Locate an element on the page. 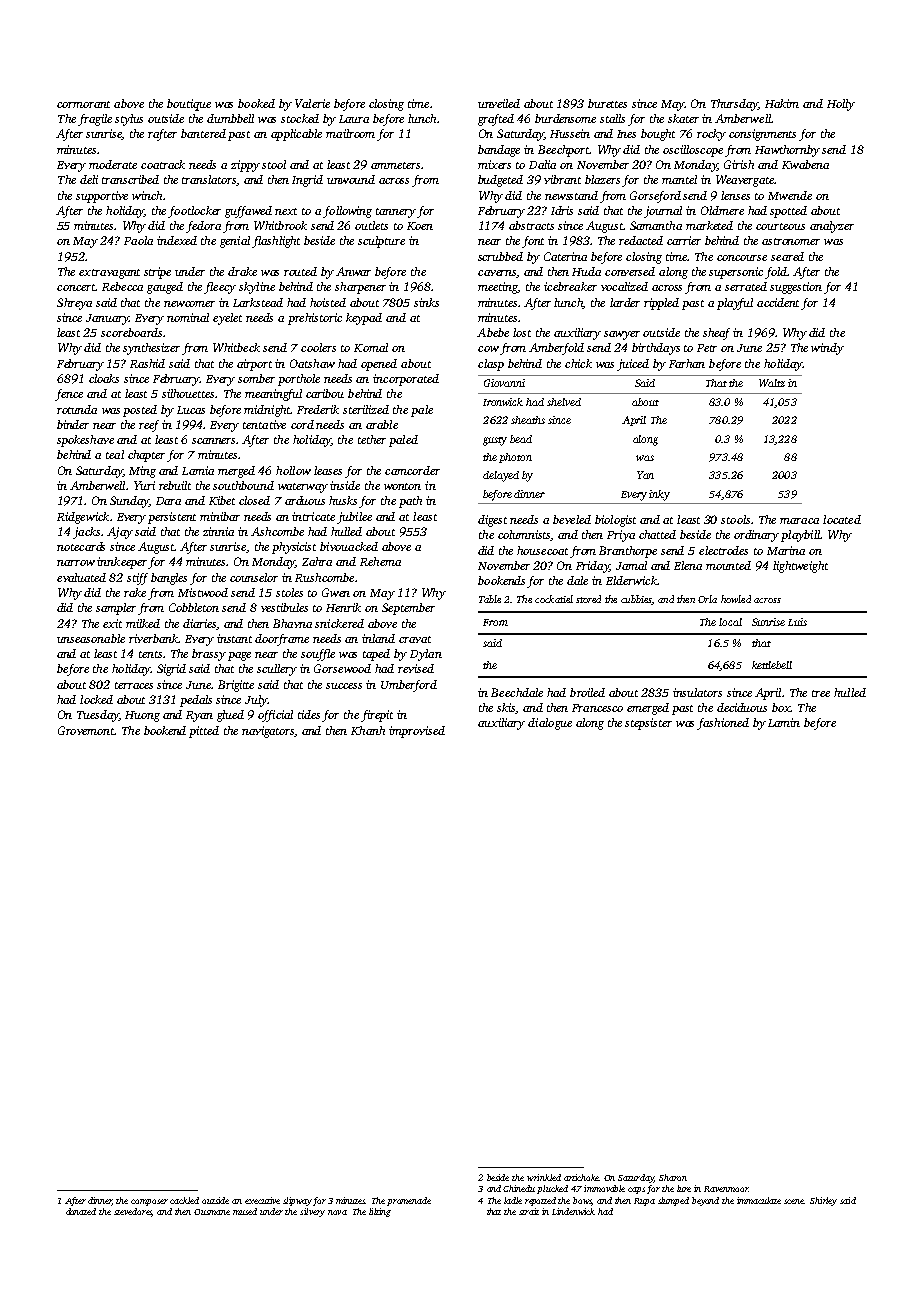 The height and width of the document is (1308, 924). Ridgewick is located at coordinates (83, 518).
